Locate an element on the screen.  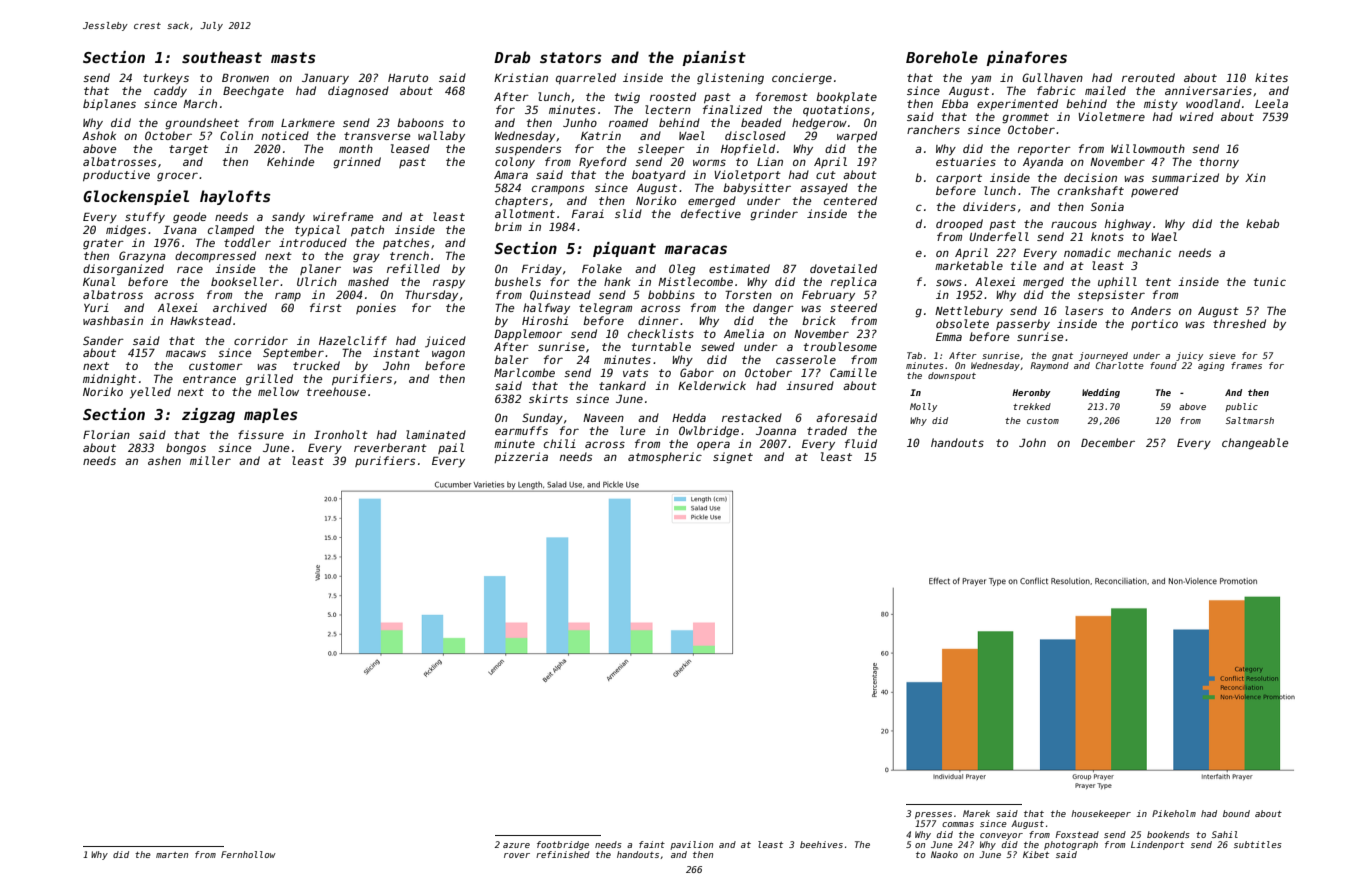
stators is located at coordinates (571, 57).
